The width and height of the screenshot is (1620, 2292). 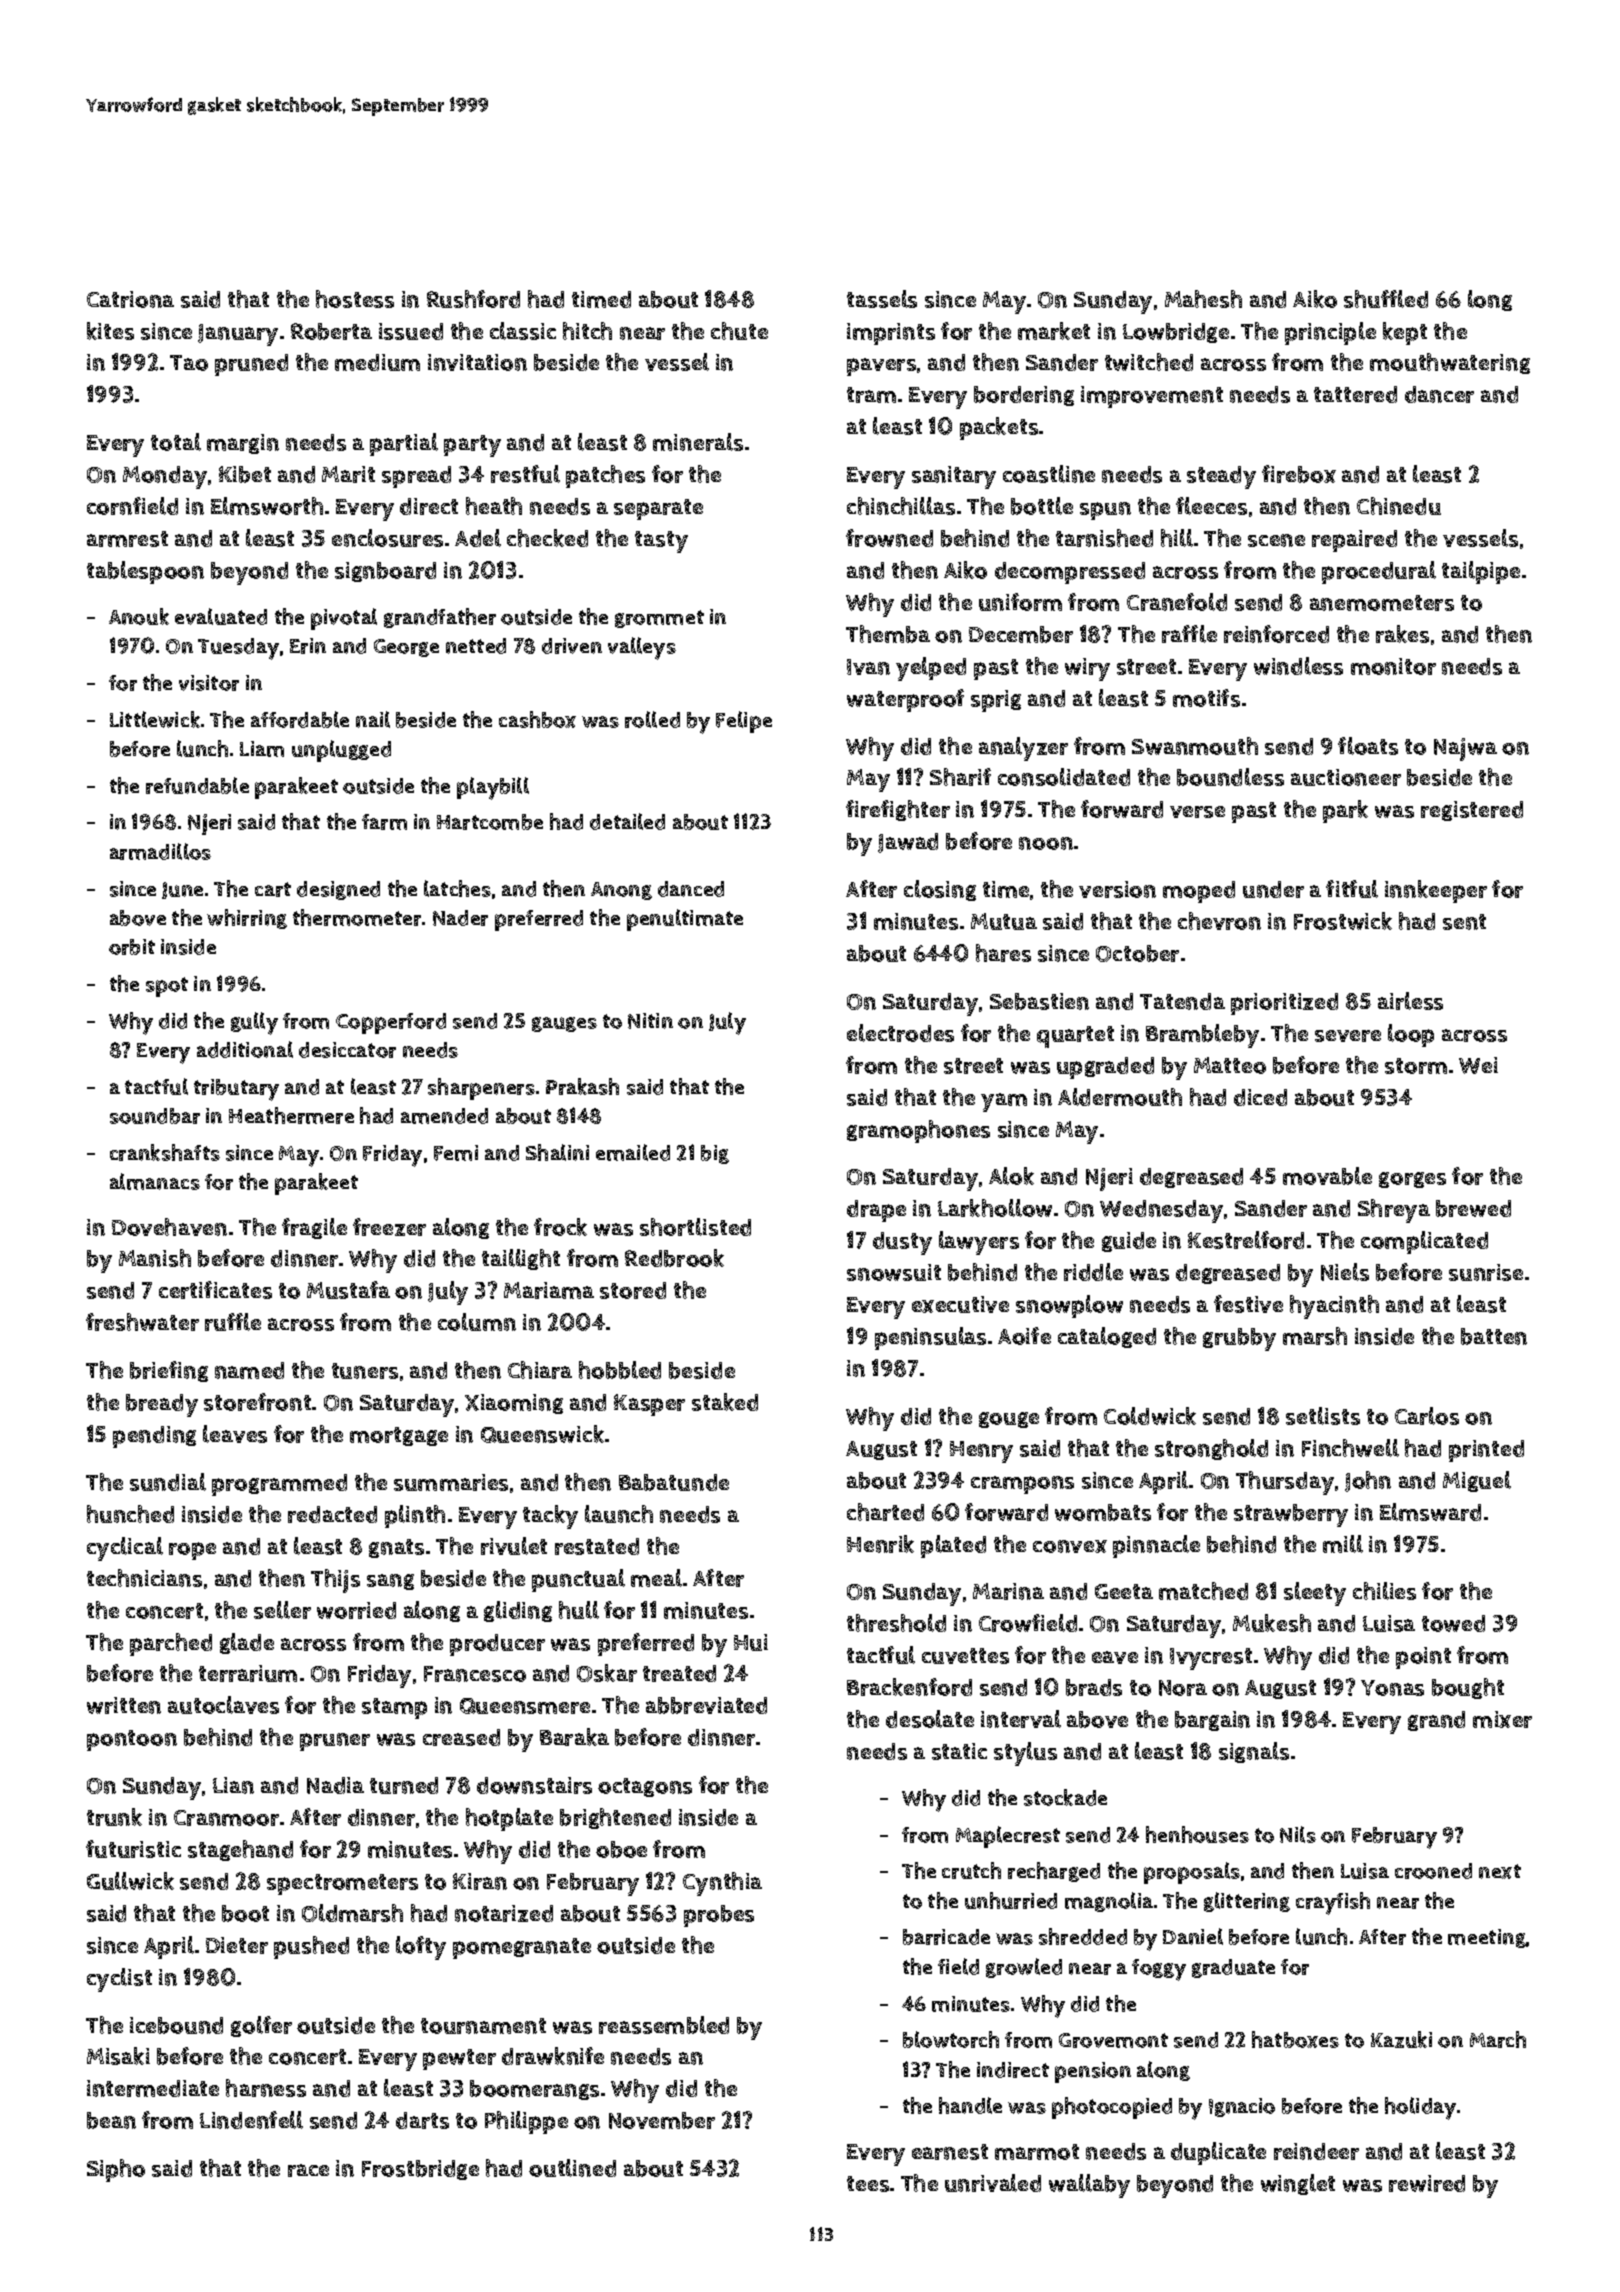 What do you see at coordinates (1481, 572) in the screenshot?
I see `tailpipe` at bounding box center [1481, 572].
